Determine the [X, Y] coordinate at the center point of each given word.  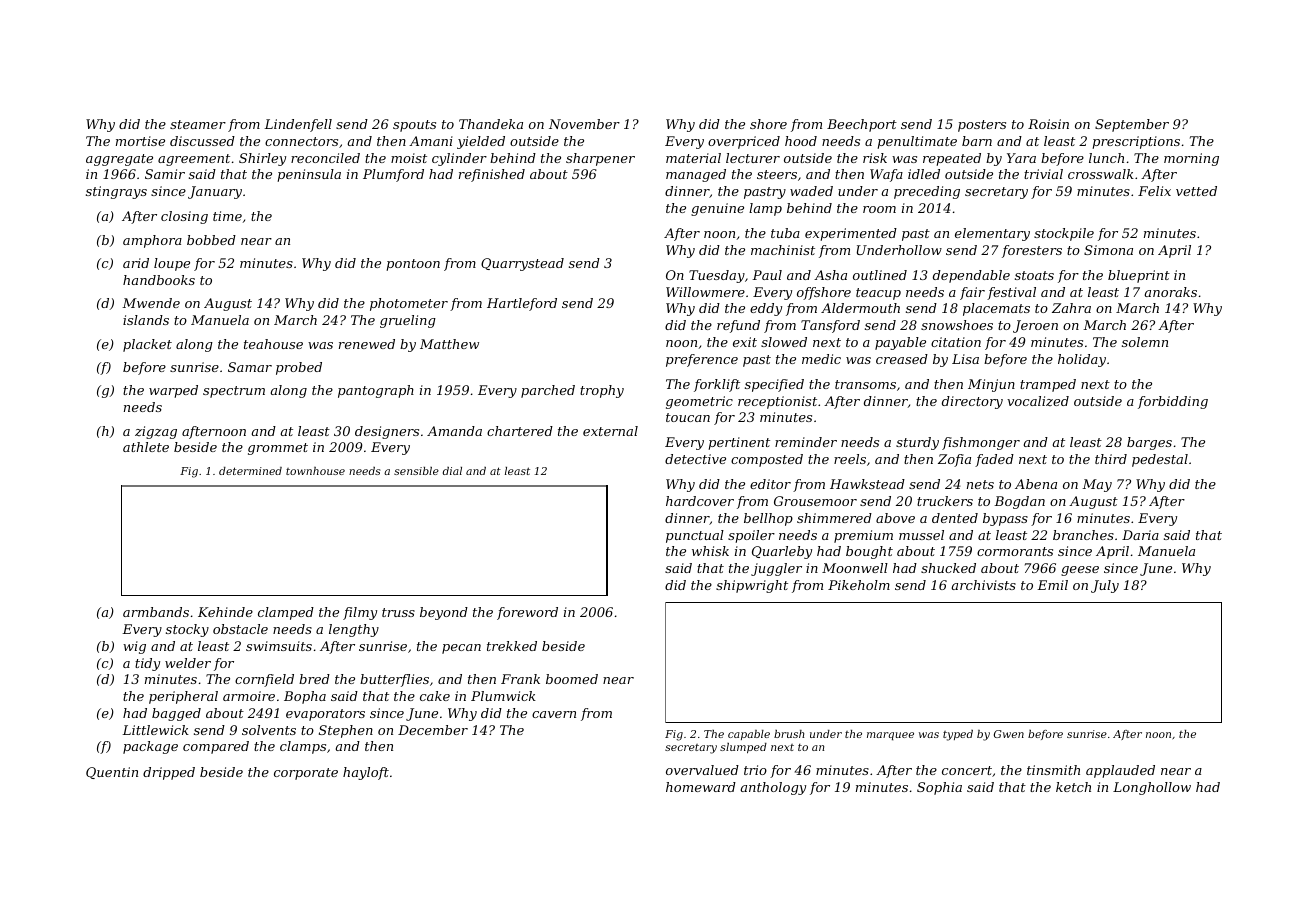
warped [173, 391]
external [610, 431]
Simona [1108, 250]
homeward [701, 787]
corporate [306, 774]
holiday [1082, 360]
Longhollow [1152, 788]
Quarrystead [522, 264]
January [215, 192]
